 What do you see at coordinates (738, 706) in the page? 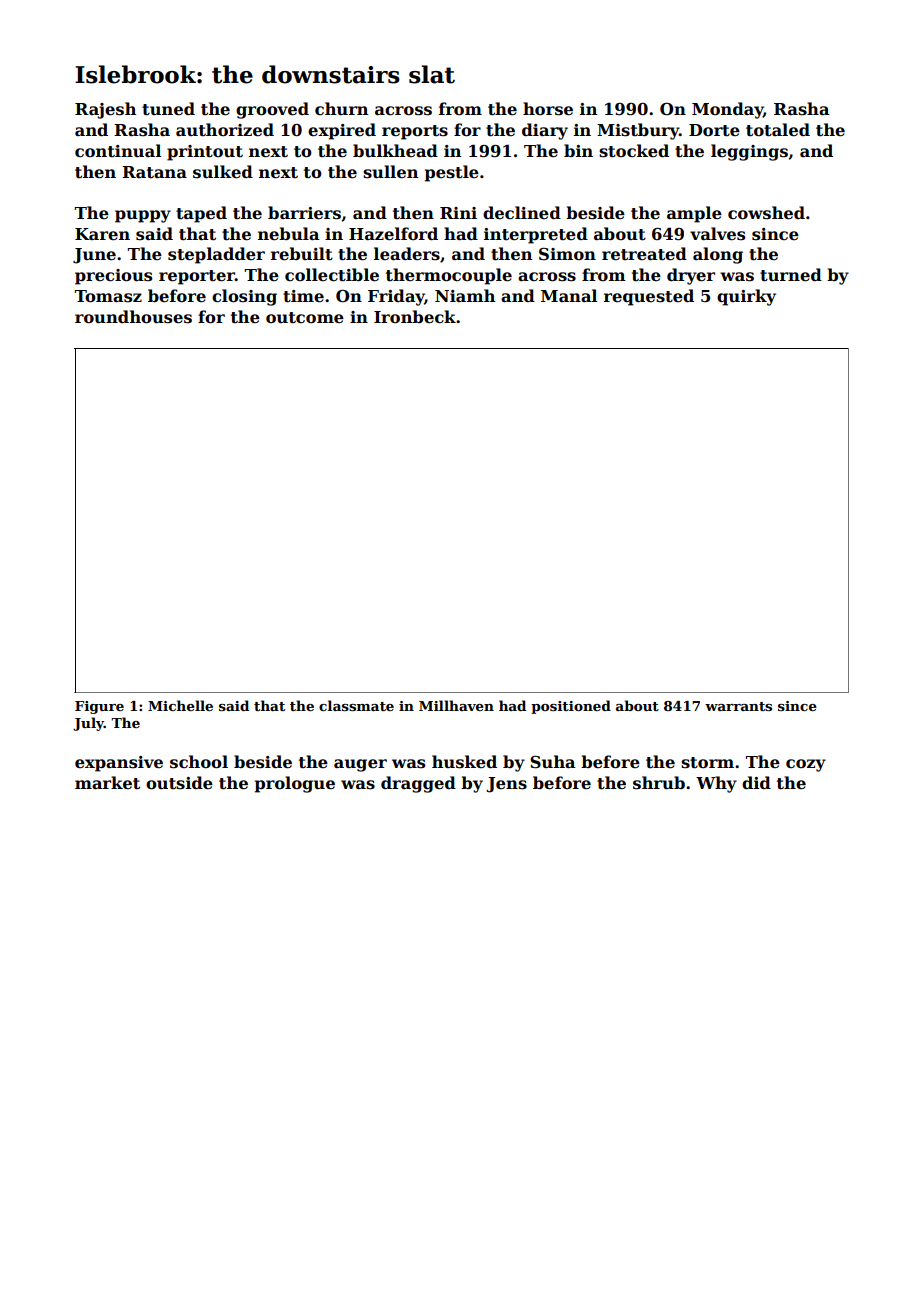
I see `warrants` at bounding box center [738, 706].
